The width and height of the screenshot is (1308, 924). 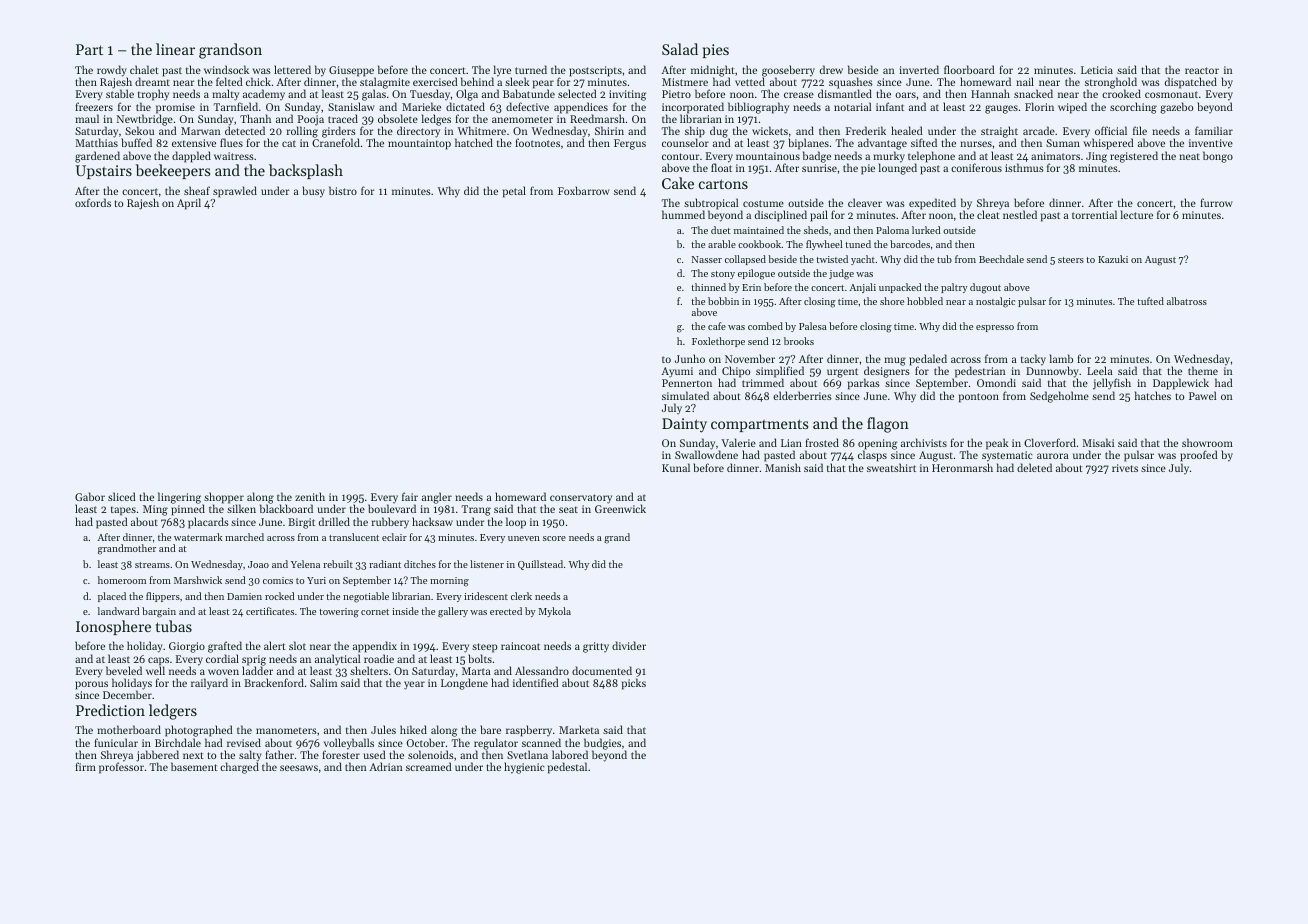 What do you see at coordinates (579, 729) in the screenshot?
I see `Marketa` at bounding box center [579, 729].
